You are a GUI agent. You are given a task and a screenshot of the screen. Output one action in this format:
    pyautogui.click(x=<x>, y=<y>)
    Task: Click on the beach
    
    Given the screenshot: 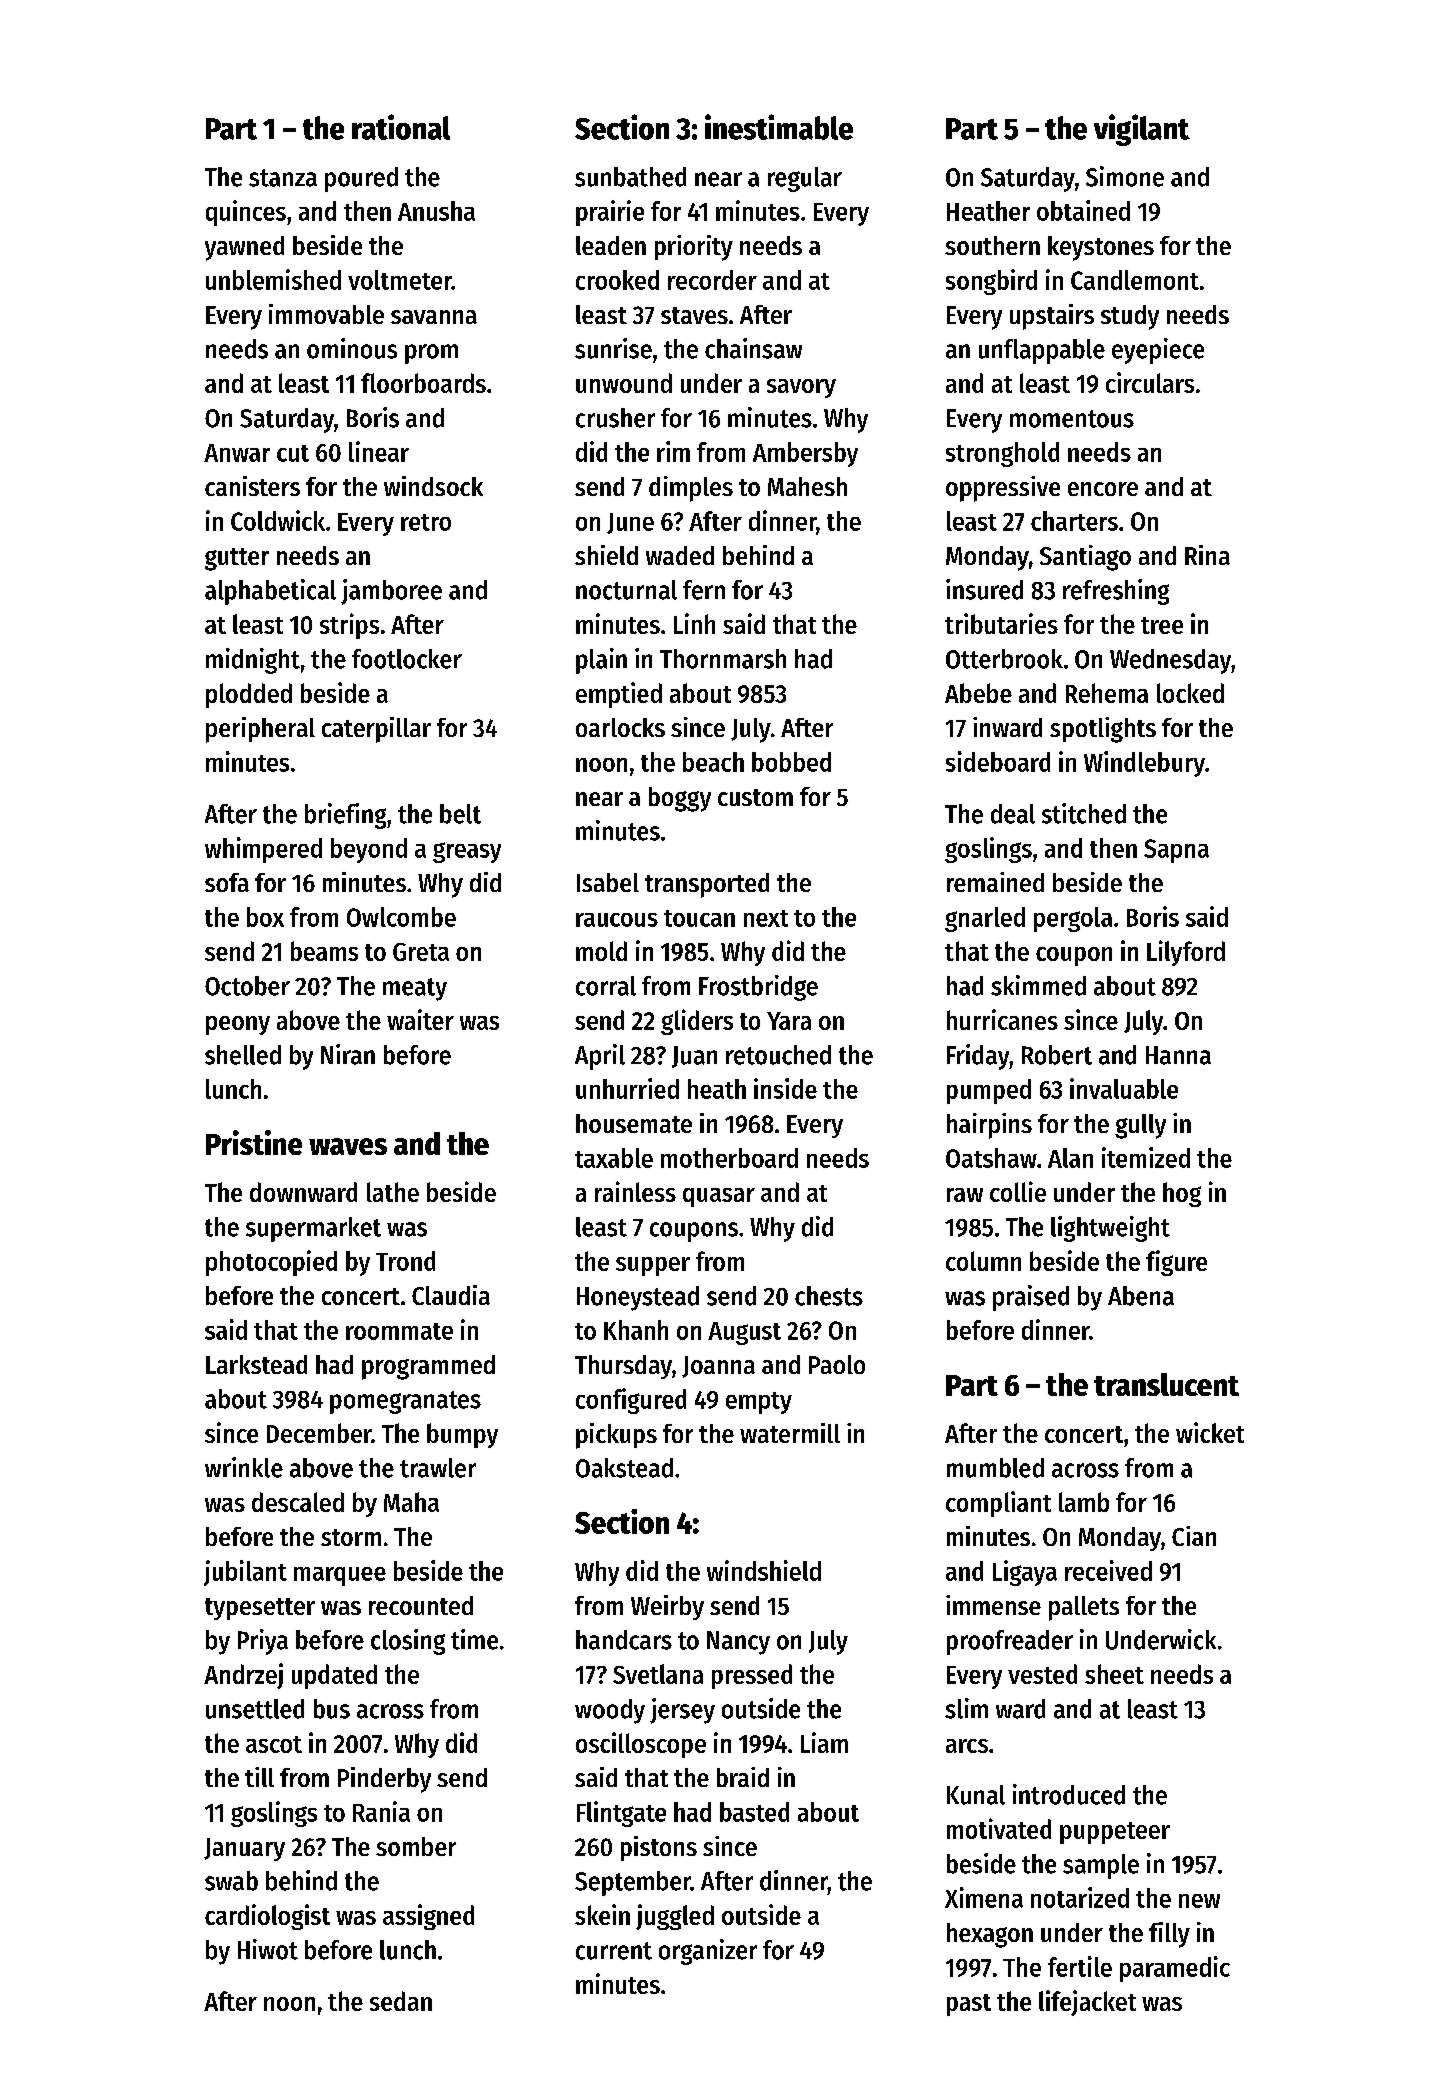 What is the action you would take?
    pyautogui.click(x=713, y=762)
